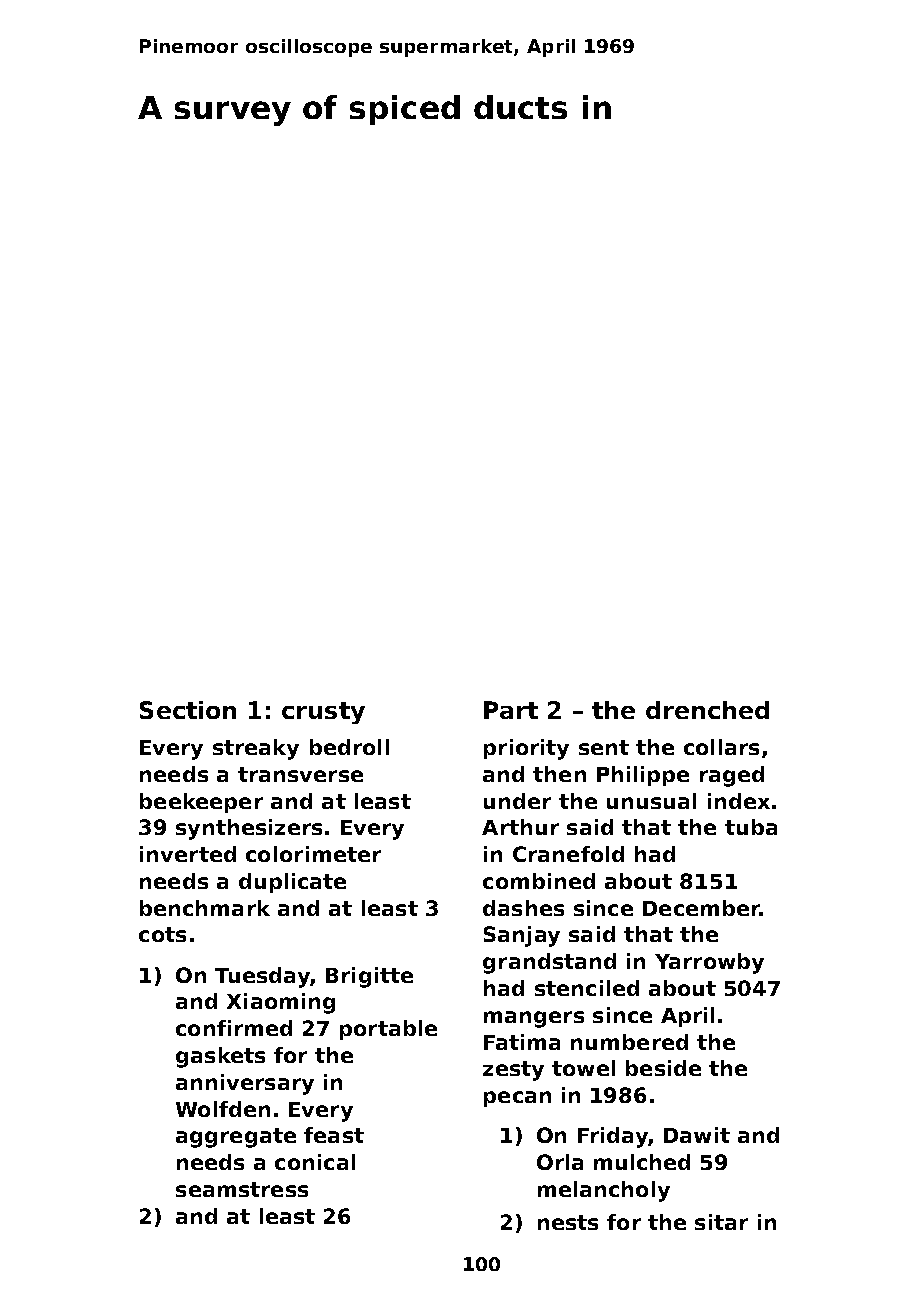 This screenshot has height=1311, width=924. What do you see at coordinates (707, 710) in the screenshot?
I see `drenched` at bounding box center [707, 710].
